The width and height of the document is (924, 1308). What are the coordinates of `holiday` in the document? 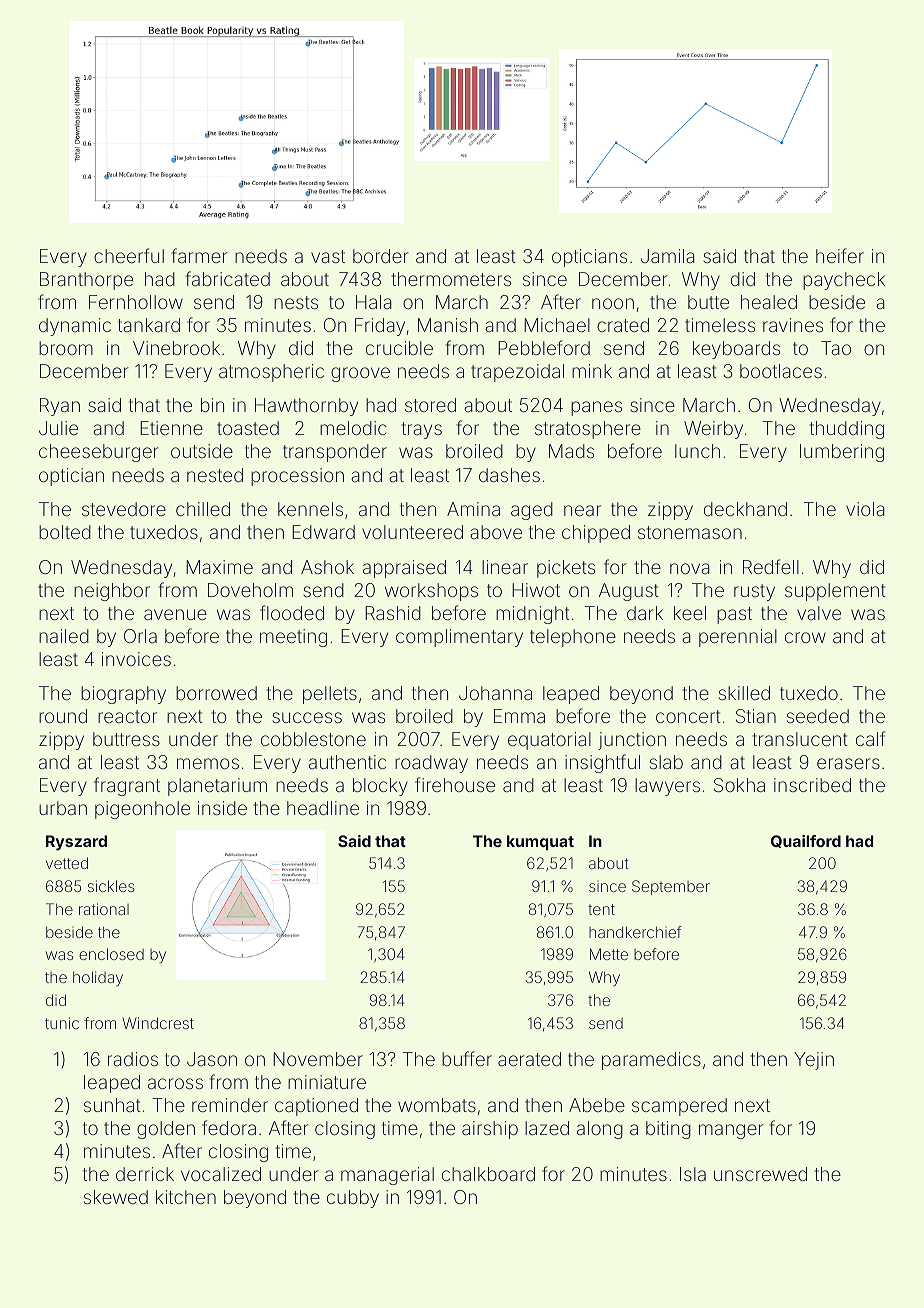 It's located at (98, 978).
